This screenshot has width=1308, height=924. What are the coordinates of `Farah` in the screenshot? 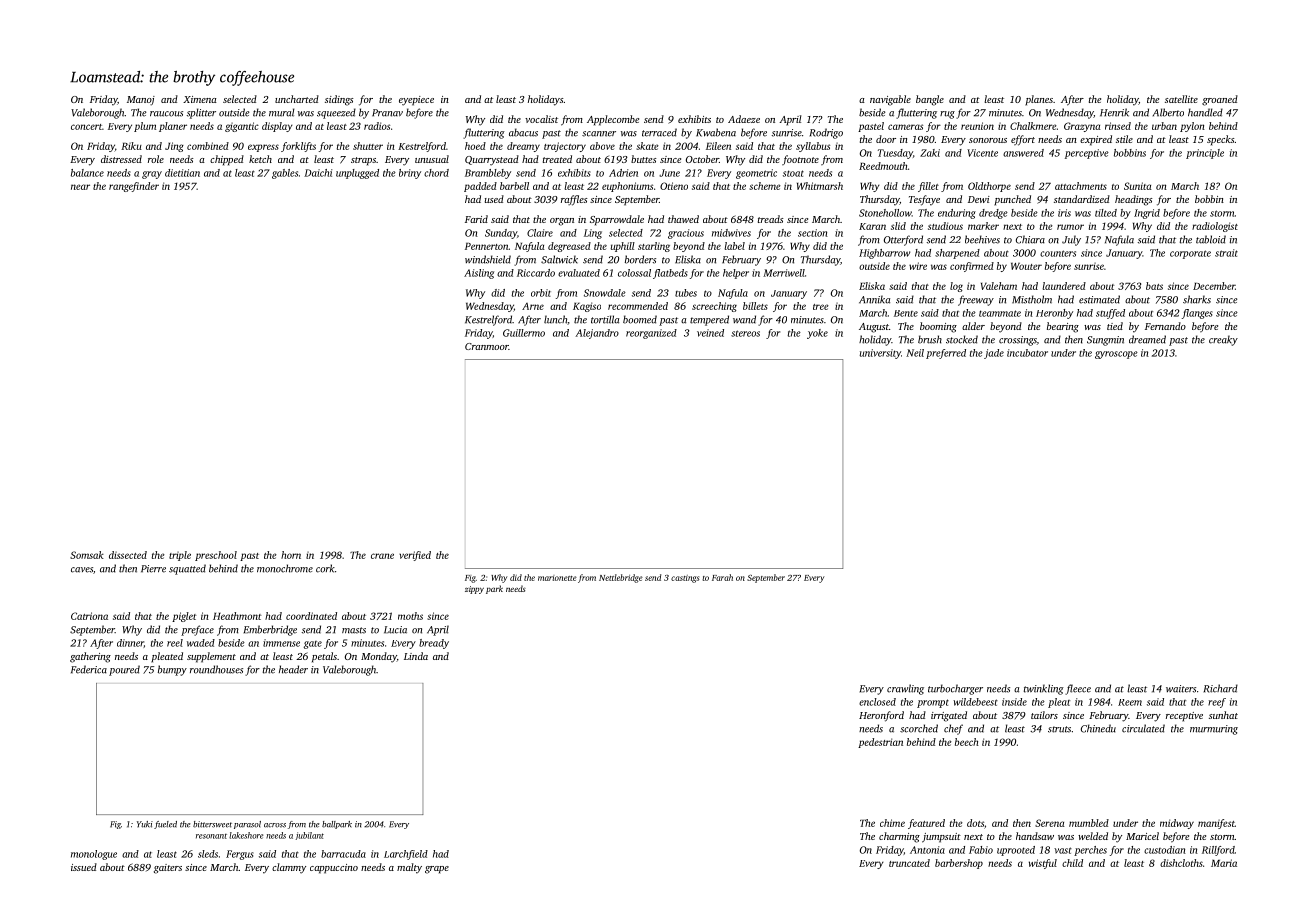 It's located at (722, 577).
